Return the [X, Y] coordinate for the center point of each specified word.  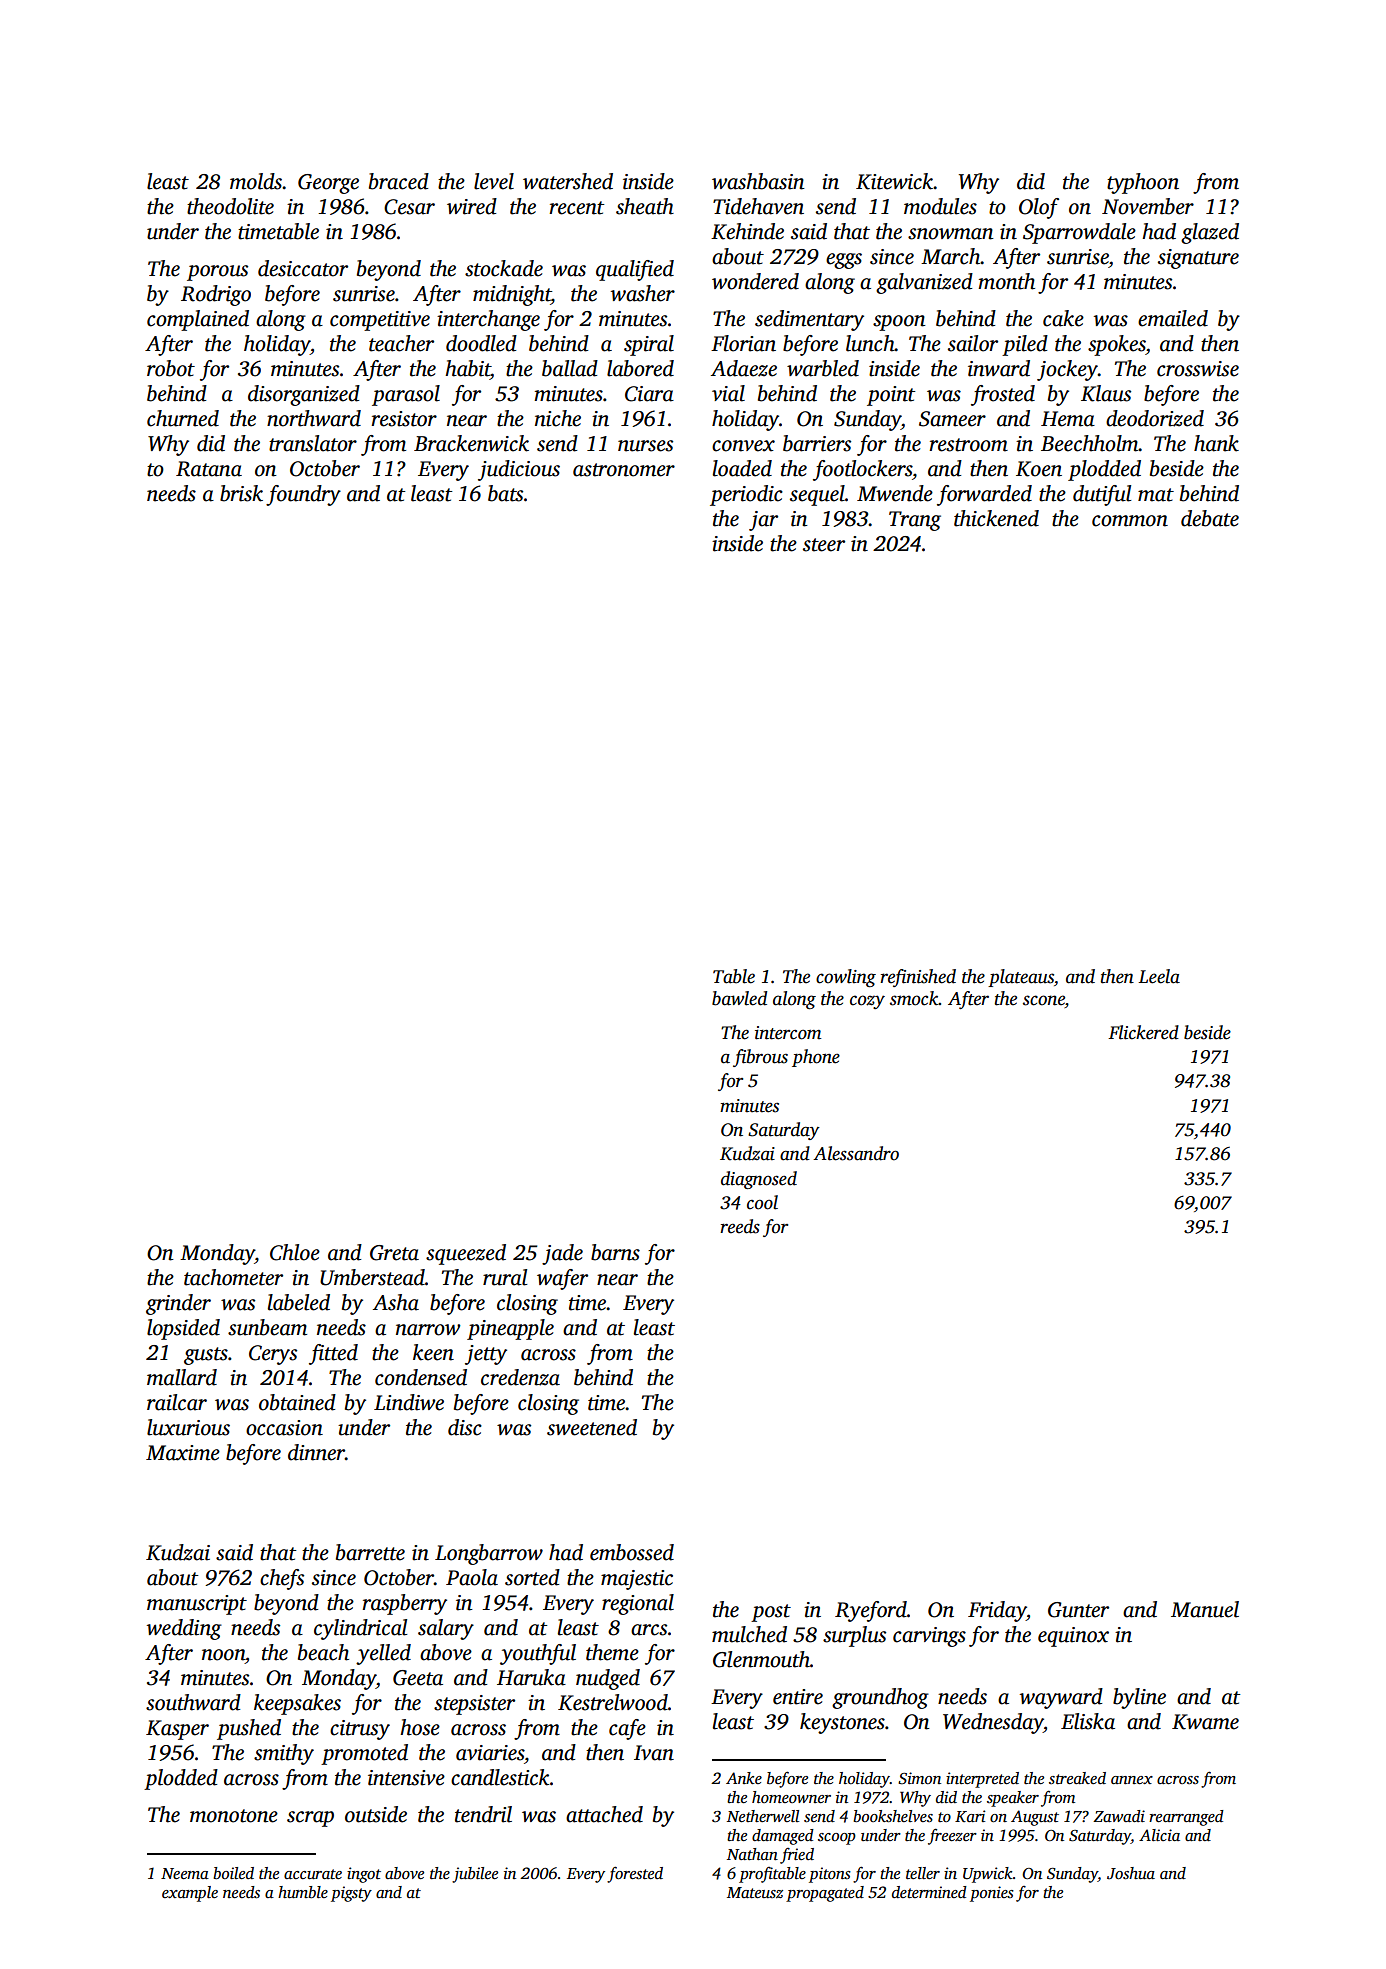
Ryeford [871, 1611]
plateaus [1021, 978]
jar [763, 521]
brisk [241, 493]
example [190, 1894]
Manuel [1205, 1609]
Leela [1159, 976]
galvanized [924, 283]
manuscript [197, 1605]
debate [1210, 518]
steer [824, 545]
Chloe [295, 1252]
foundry [303, 495]
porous [217, 273]
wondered [755, 281]
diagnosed [759, 1180]
